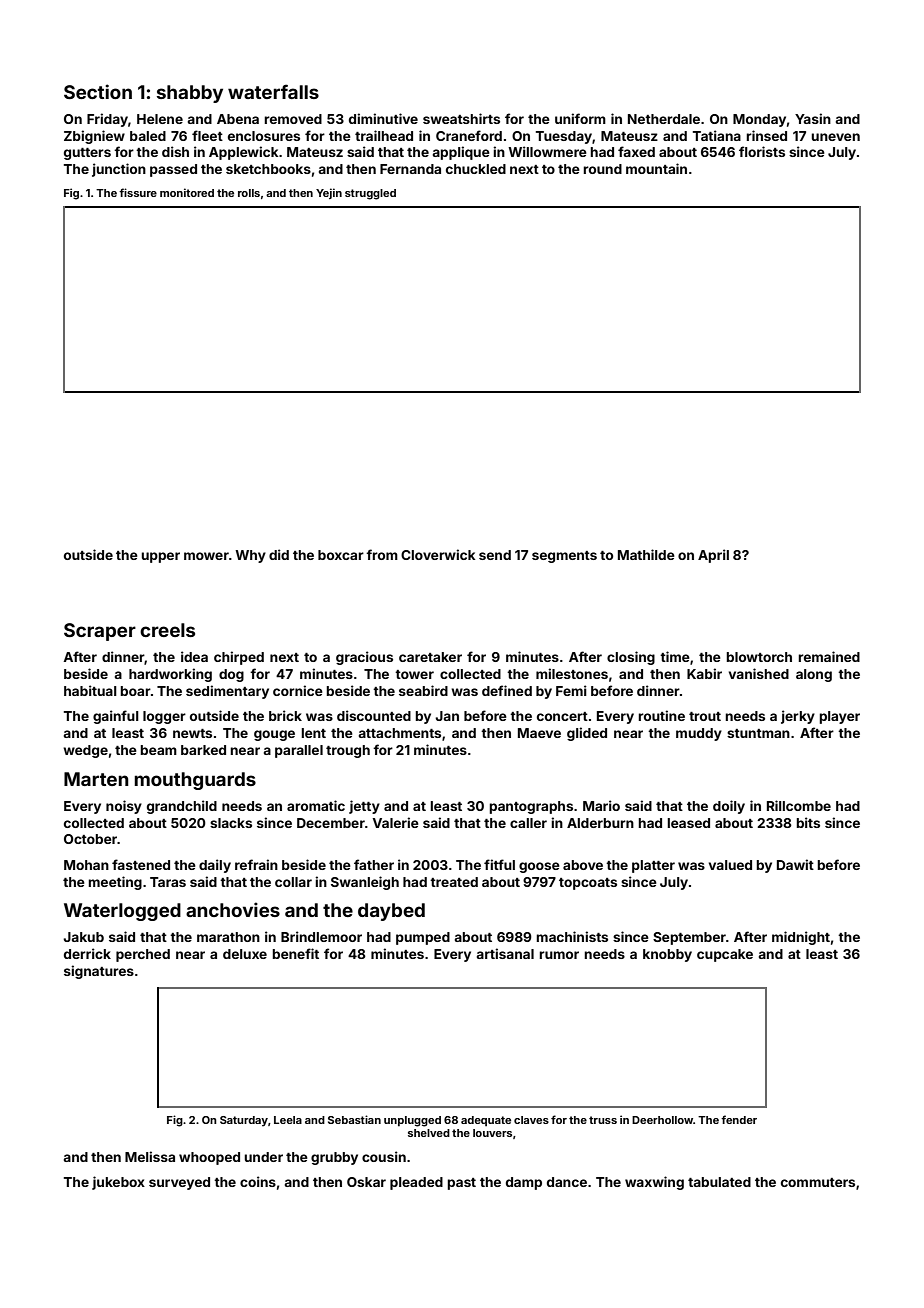 The height and width of the page is (1308, 924). I want to click on Yasin, so click(813, 118).
